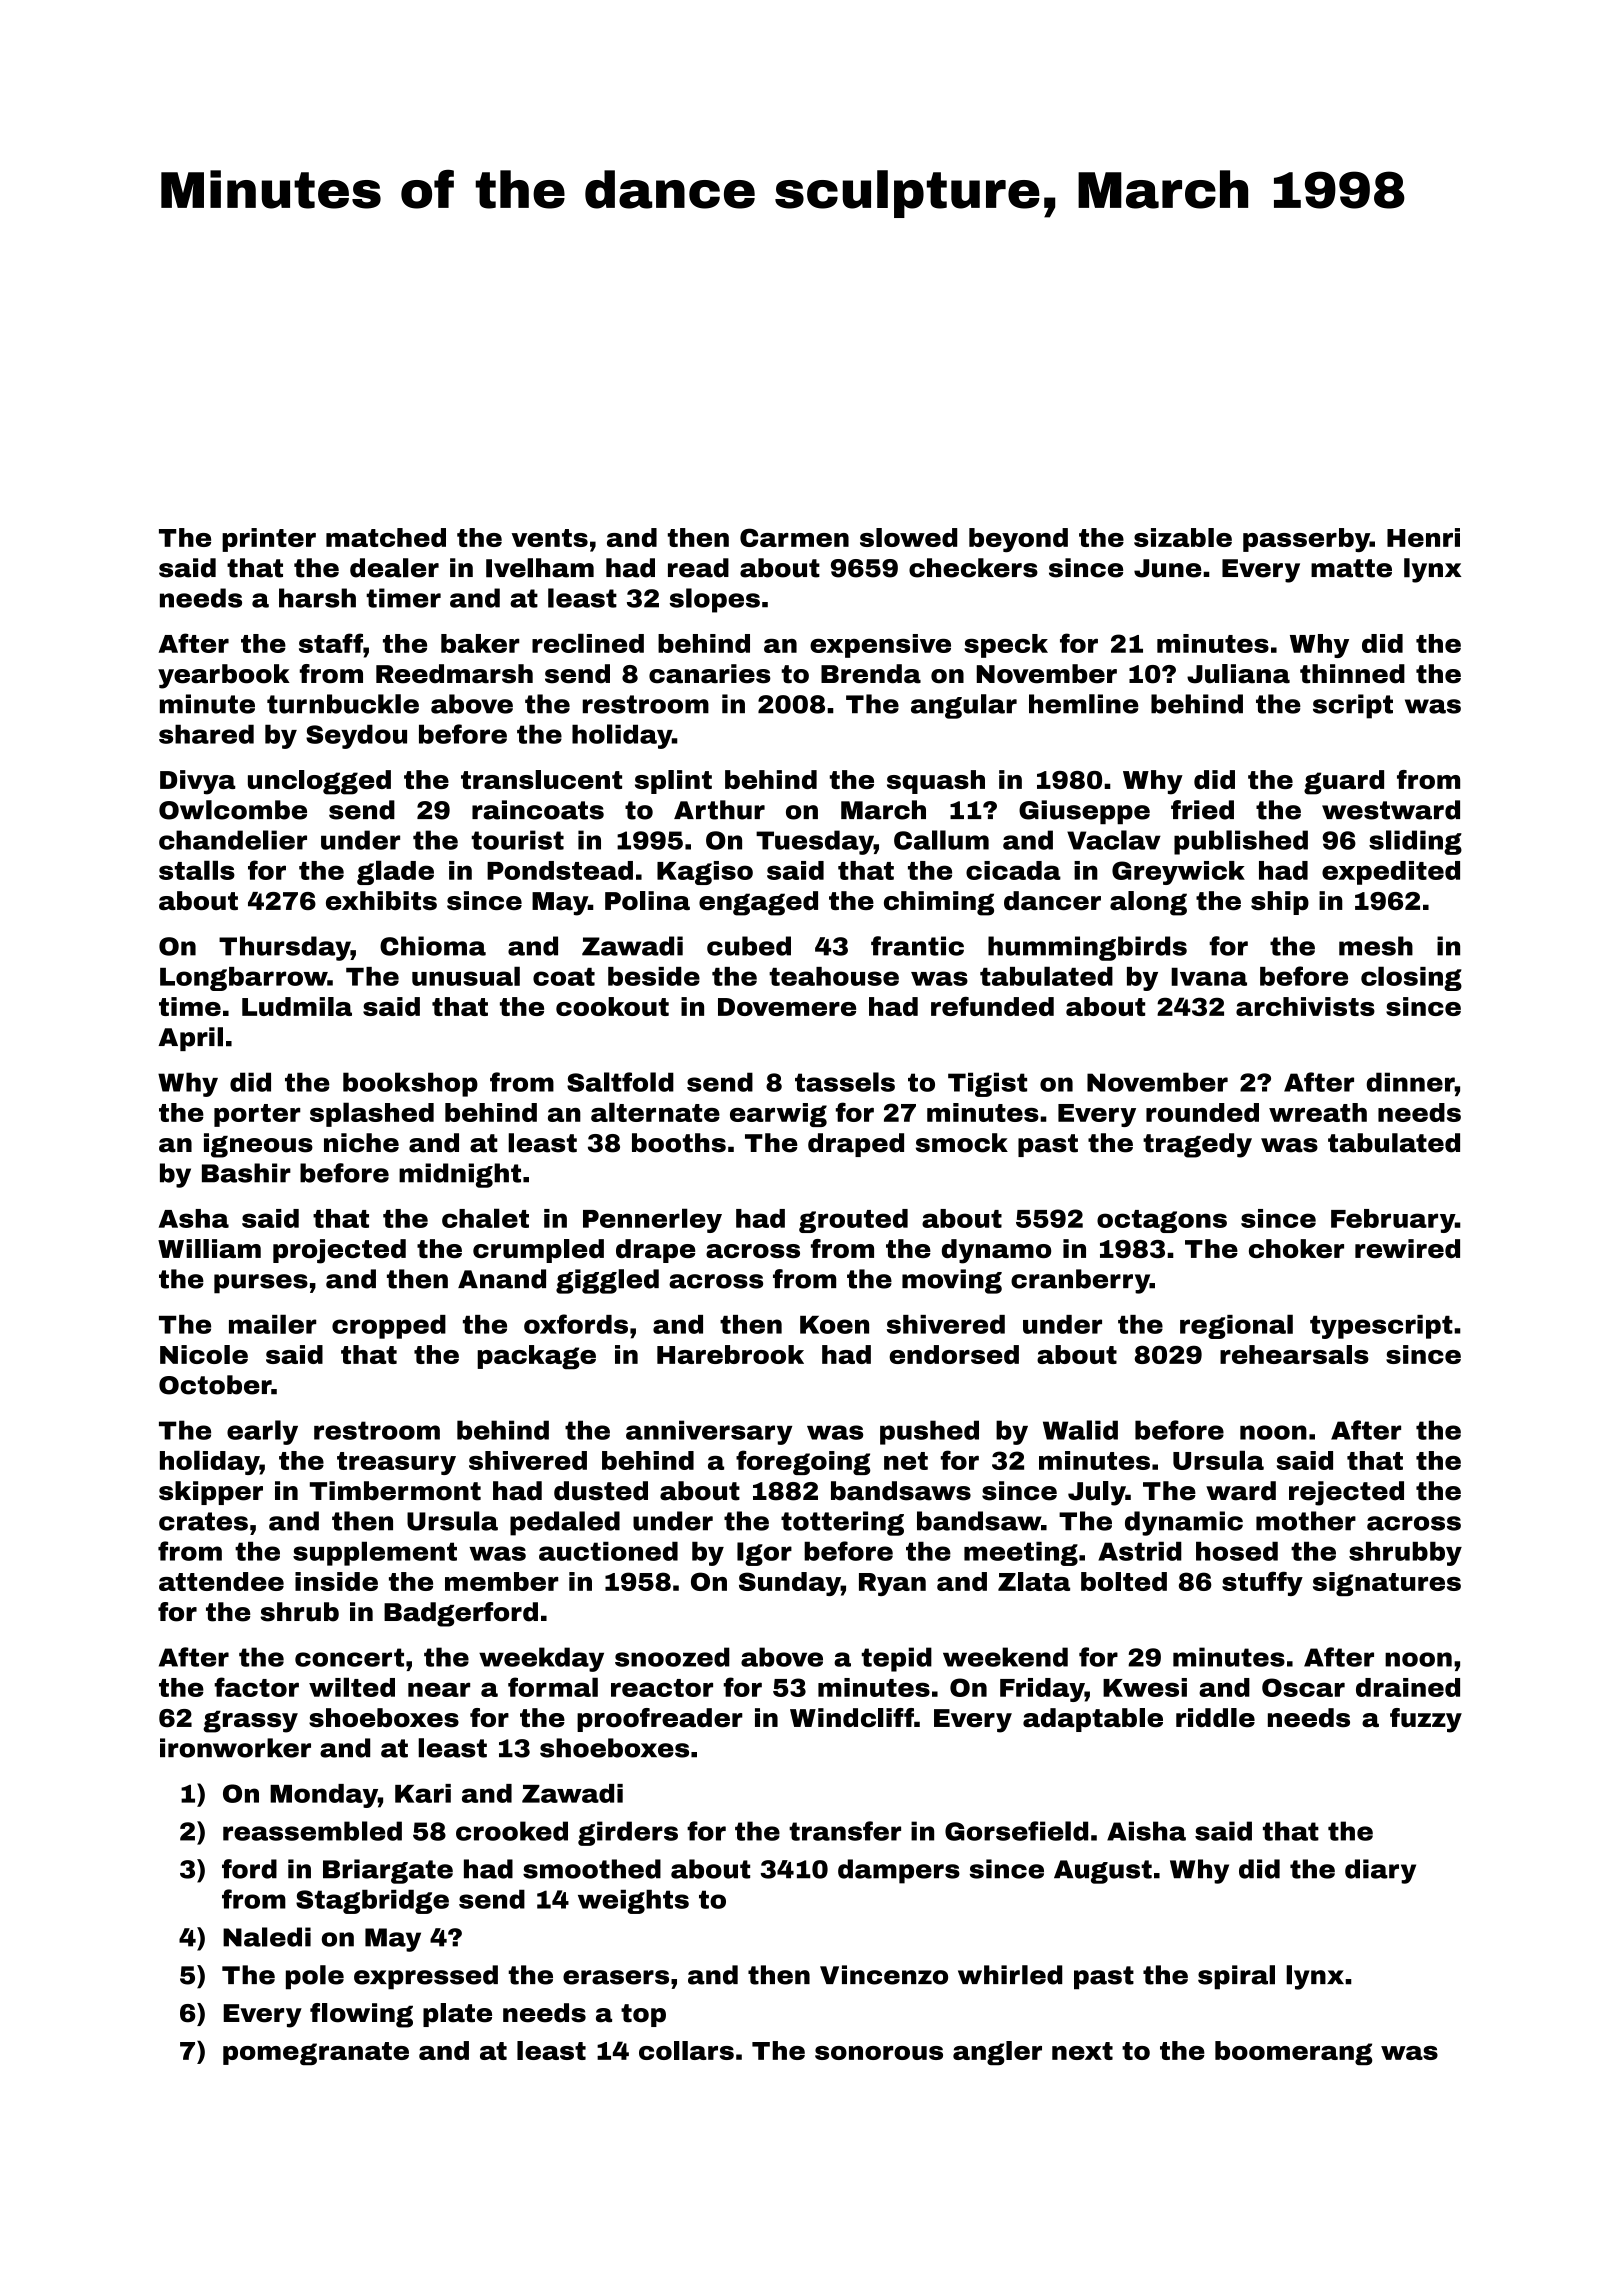  What do you see at coordinates (395, 1491) in the image?
I see `Timbermont` at bounding box center [395, 1491].
